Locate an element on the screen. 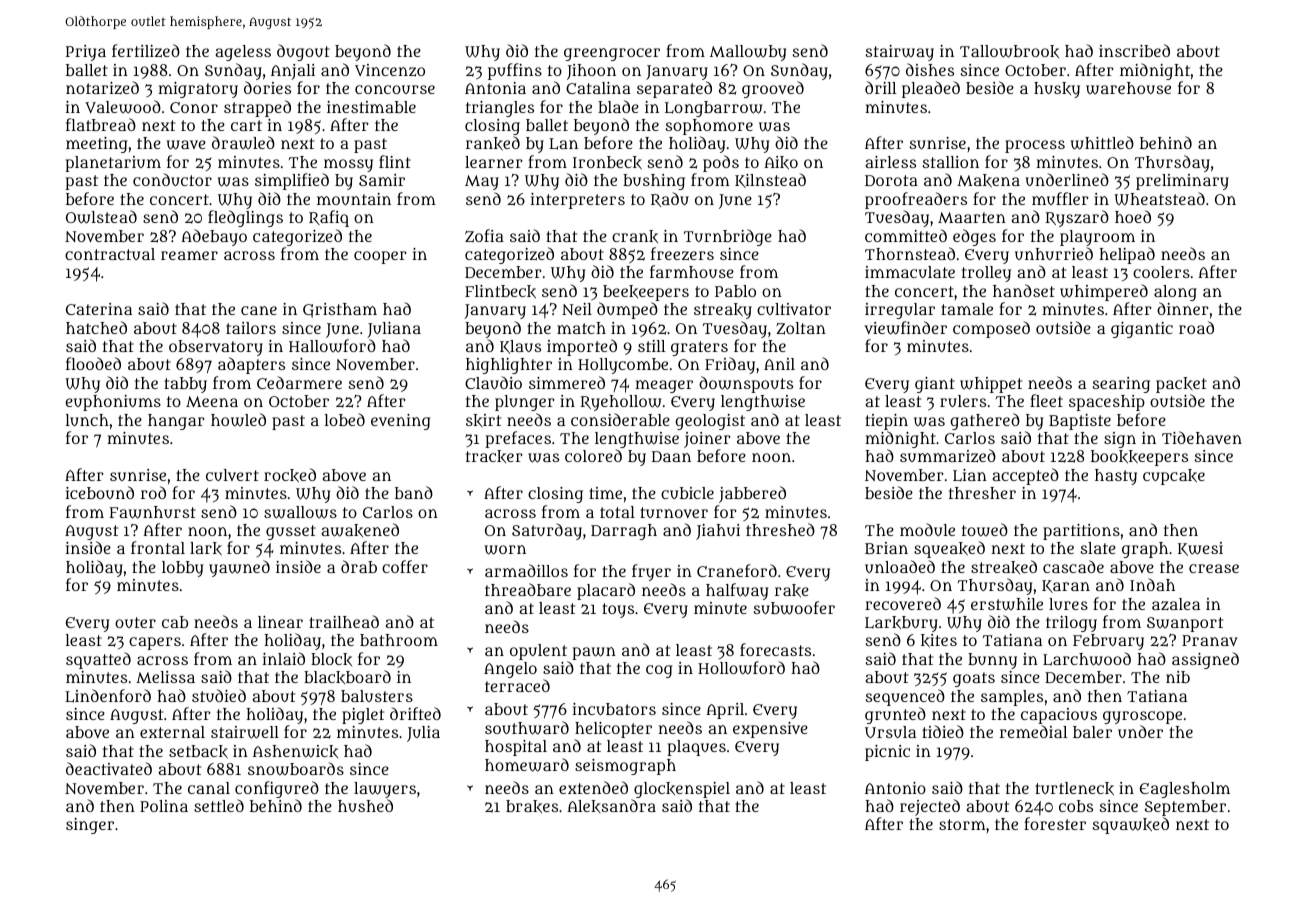  whittled is located at coordinates (1102, 143).
